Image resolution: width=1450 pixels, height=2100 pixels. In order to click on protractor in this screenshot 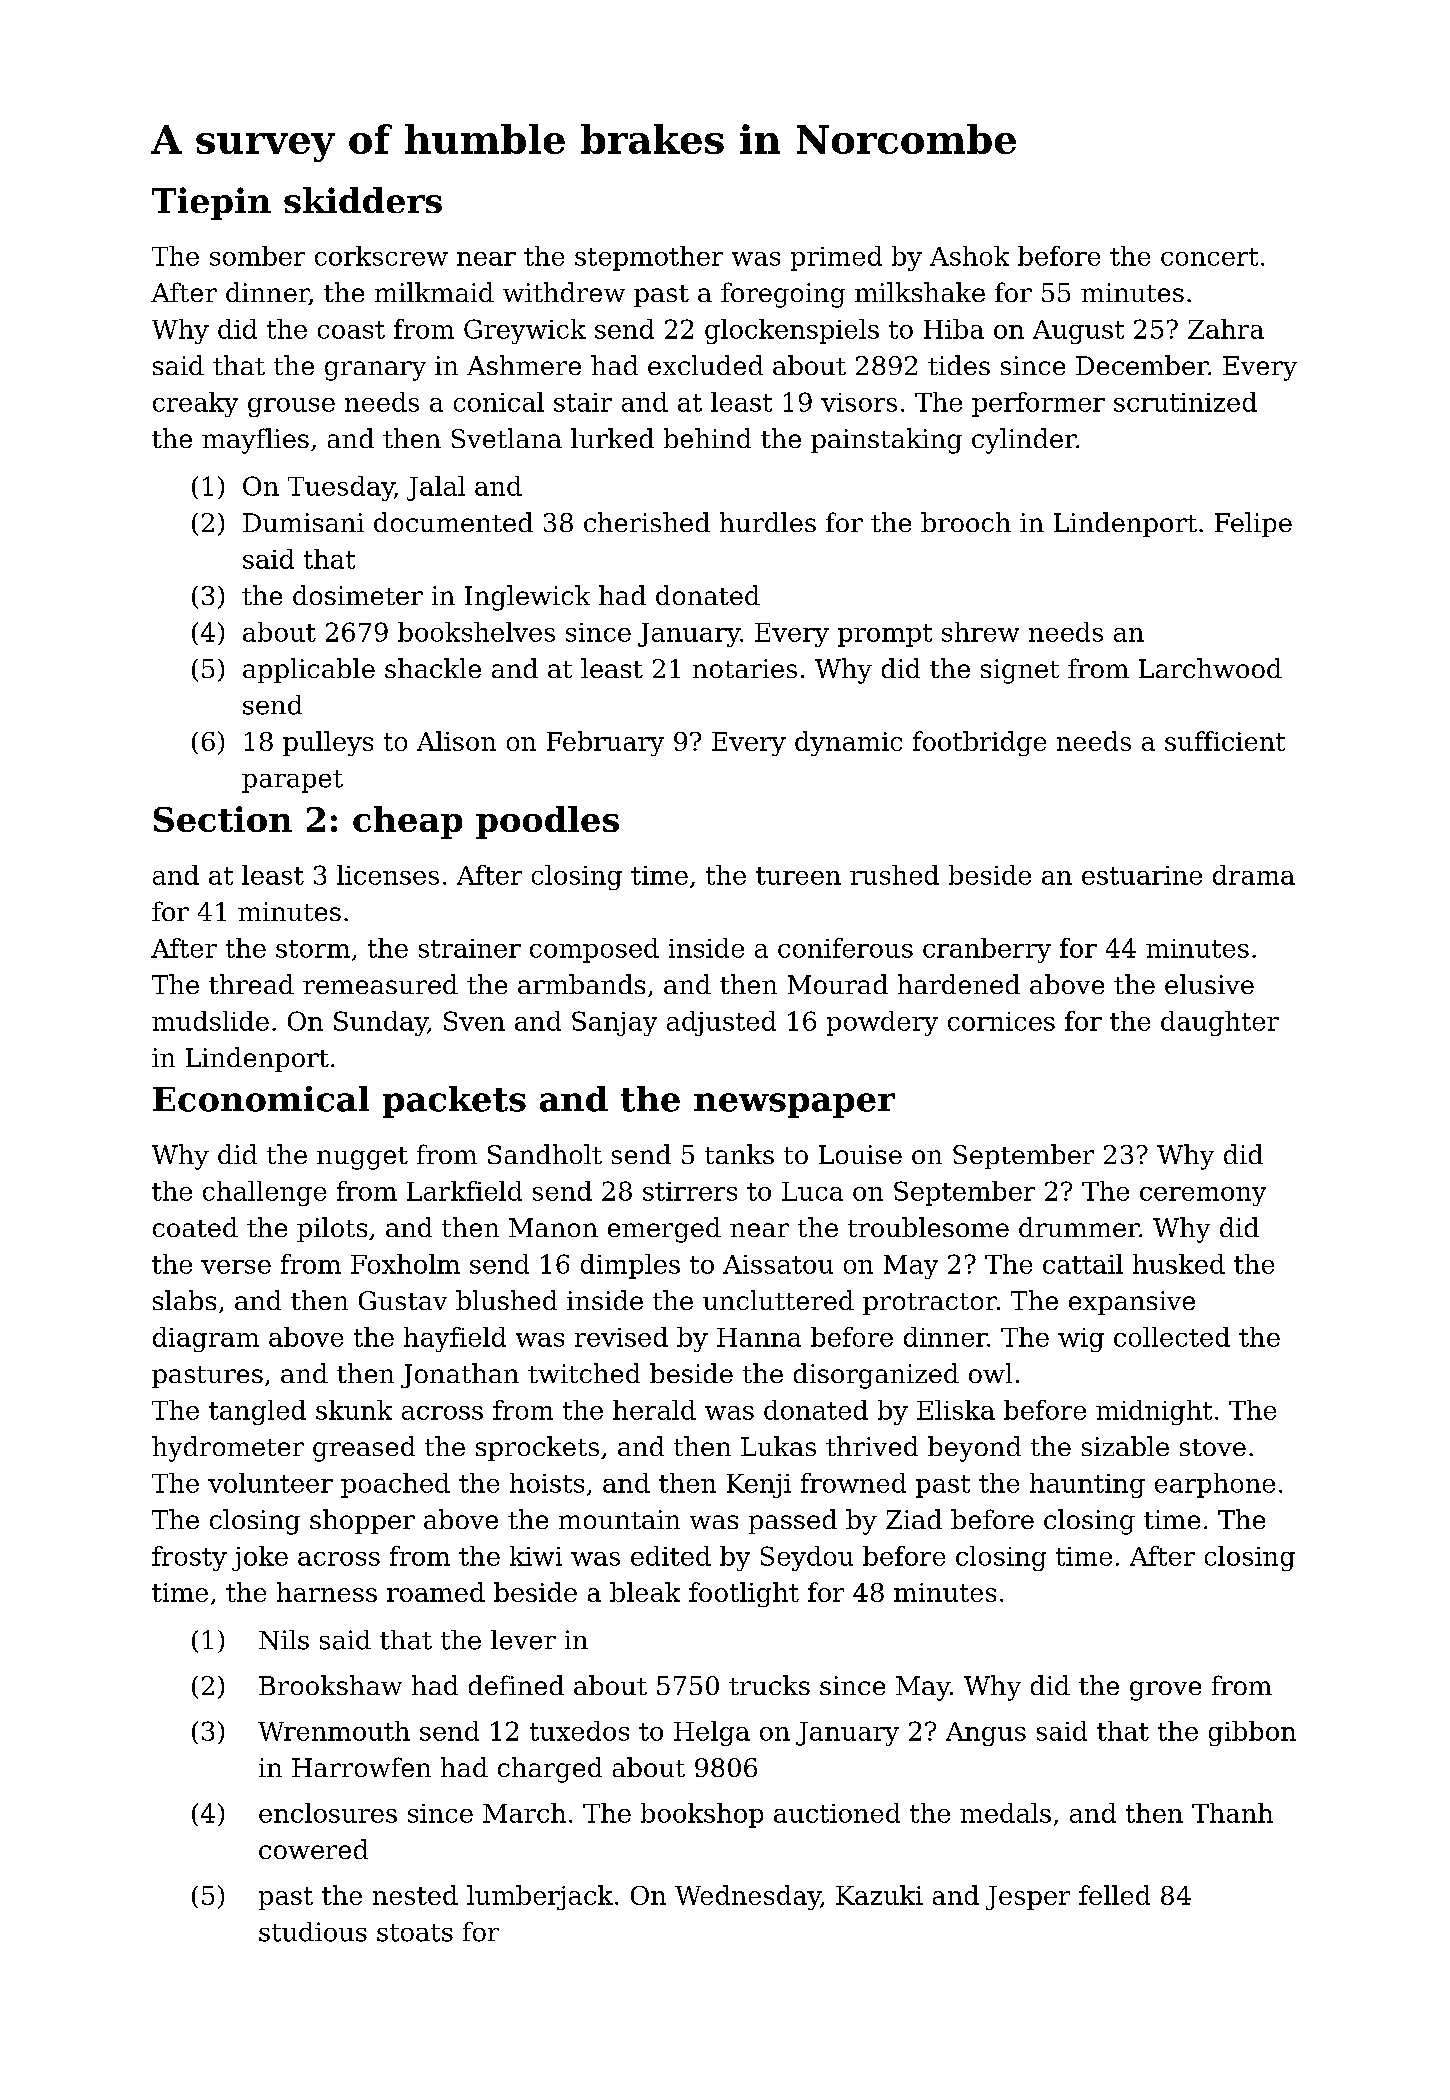, I will do `click(930, 1304)`.
